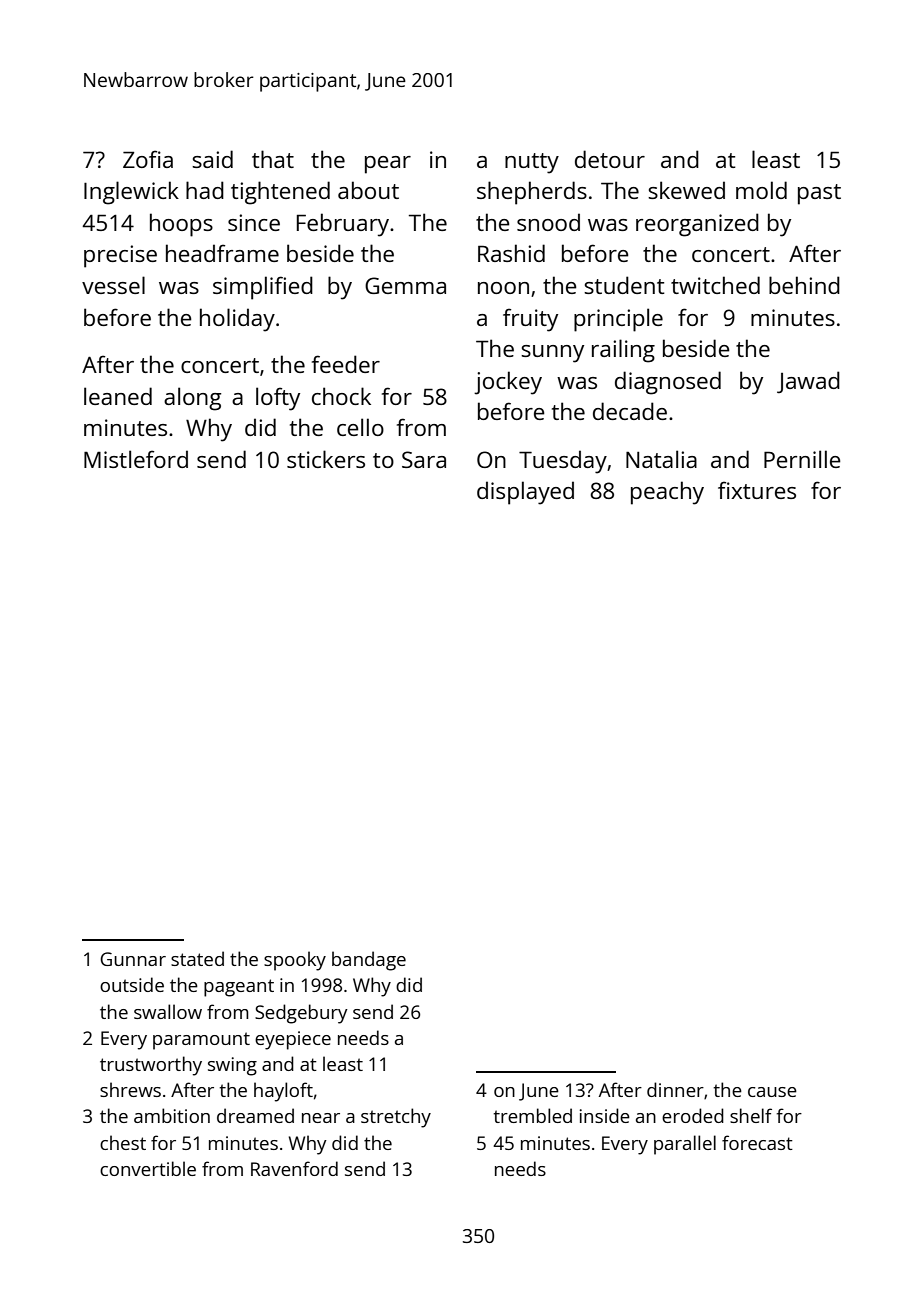 The width and height of the document is (924, 1311). I want to click on bandage, so click(369, 961).
